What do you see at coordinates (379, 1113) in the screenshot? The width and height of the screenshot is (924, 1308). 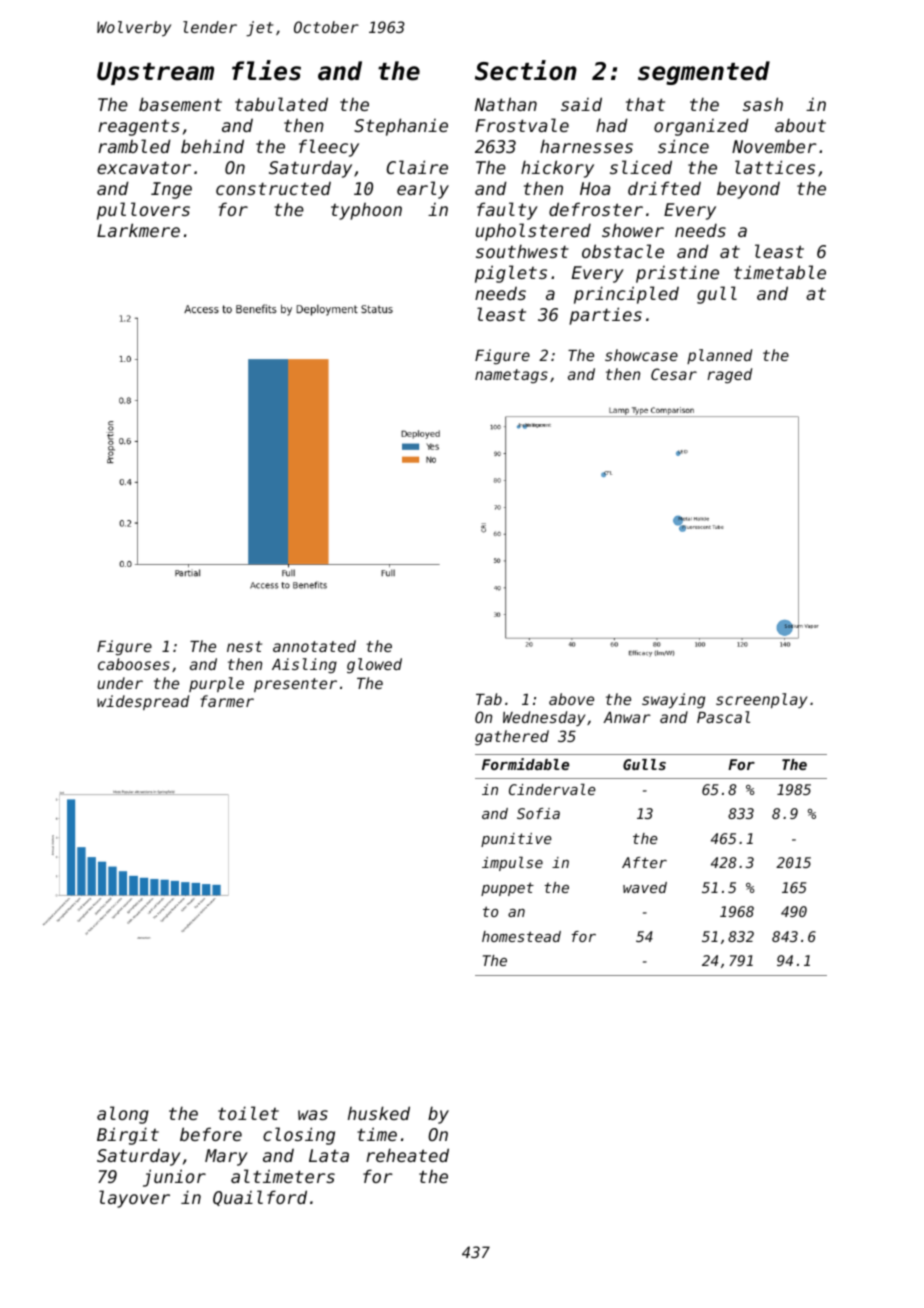 I see `husked` at bounding box center [379, 1113].
